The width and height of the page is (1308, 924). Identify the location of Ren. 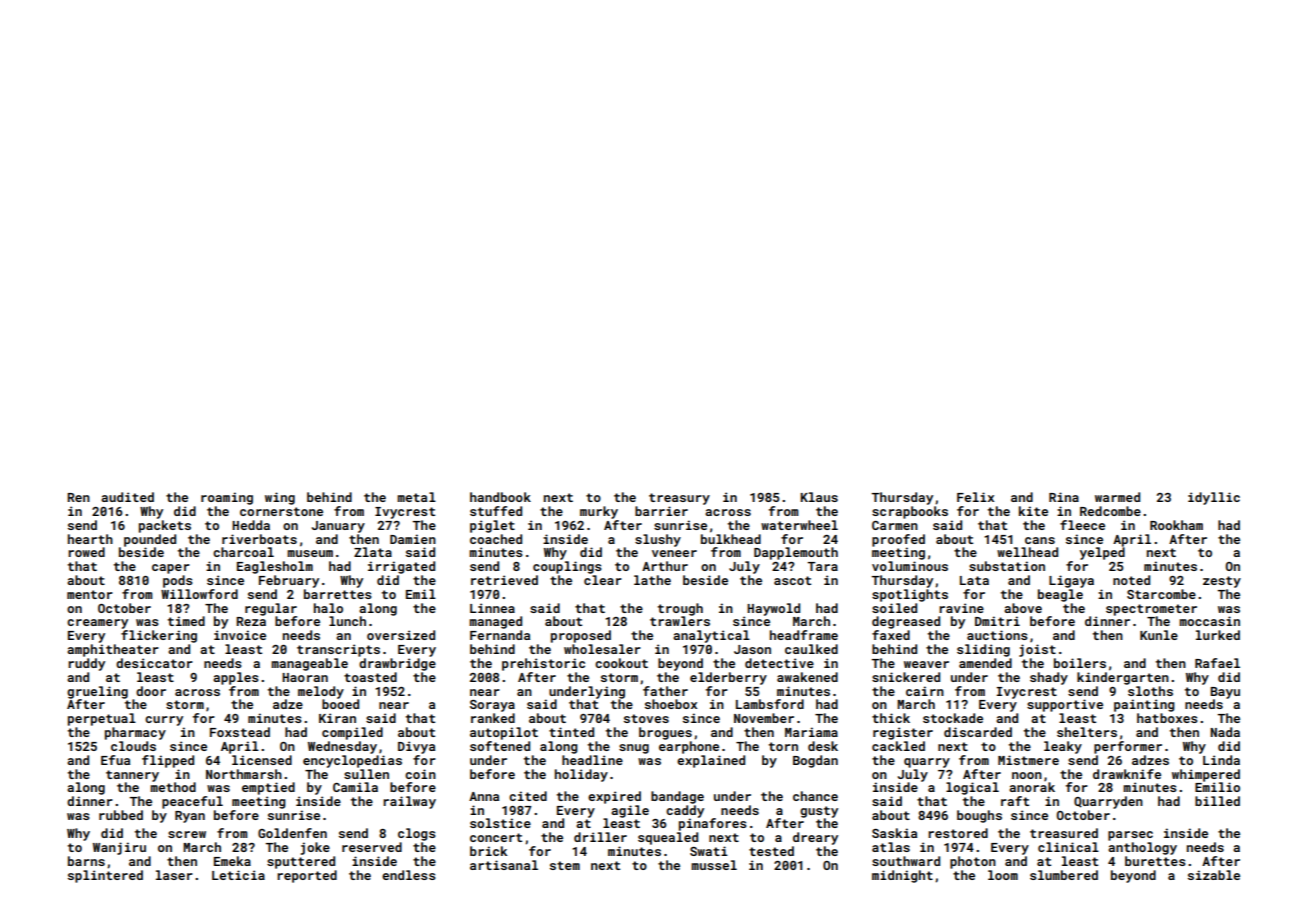
(78, 497).
